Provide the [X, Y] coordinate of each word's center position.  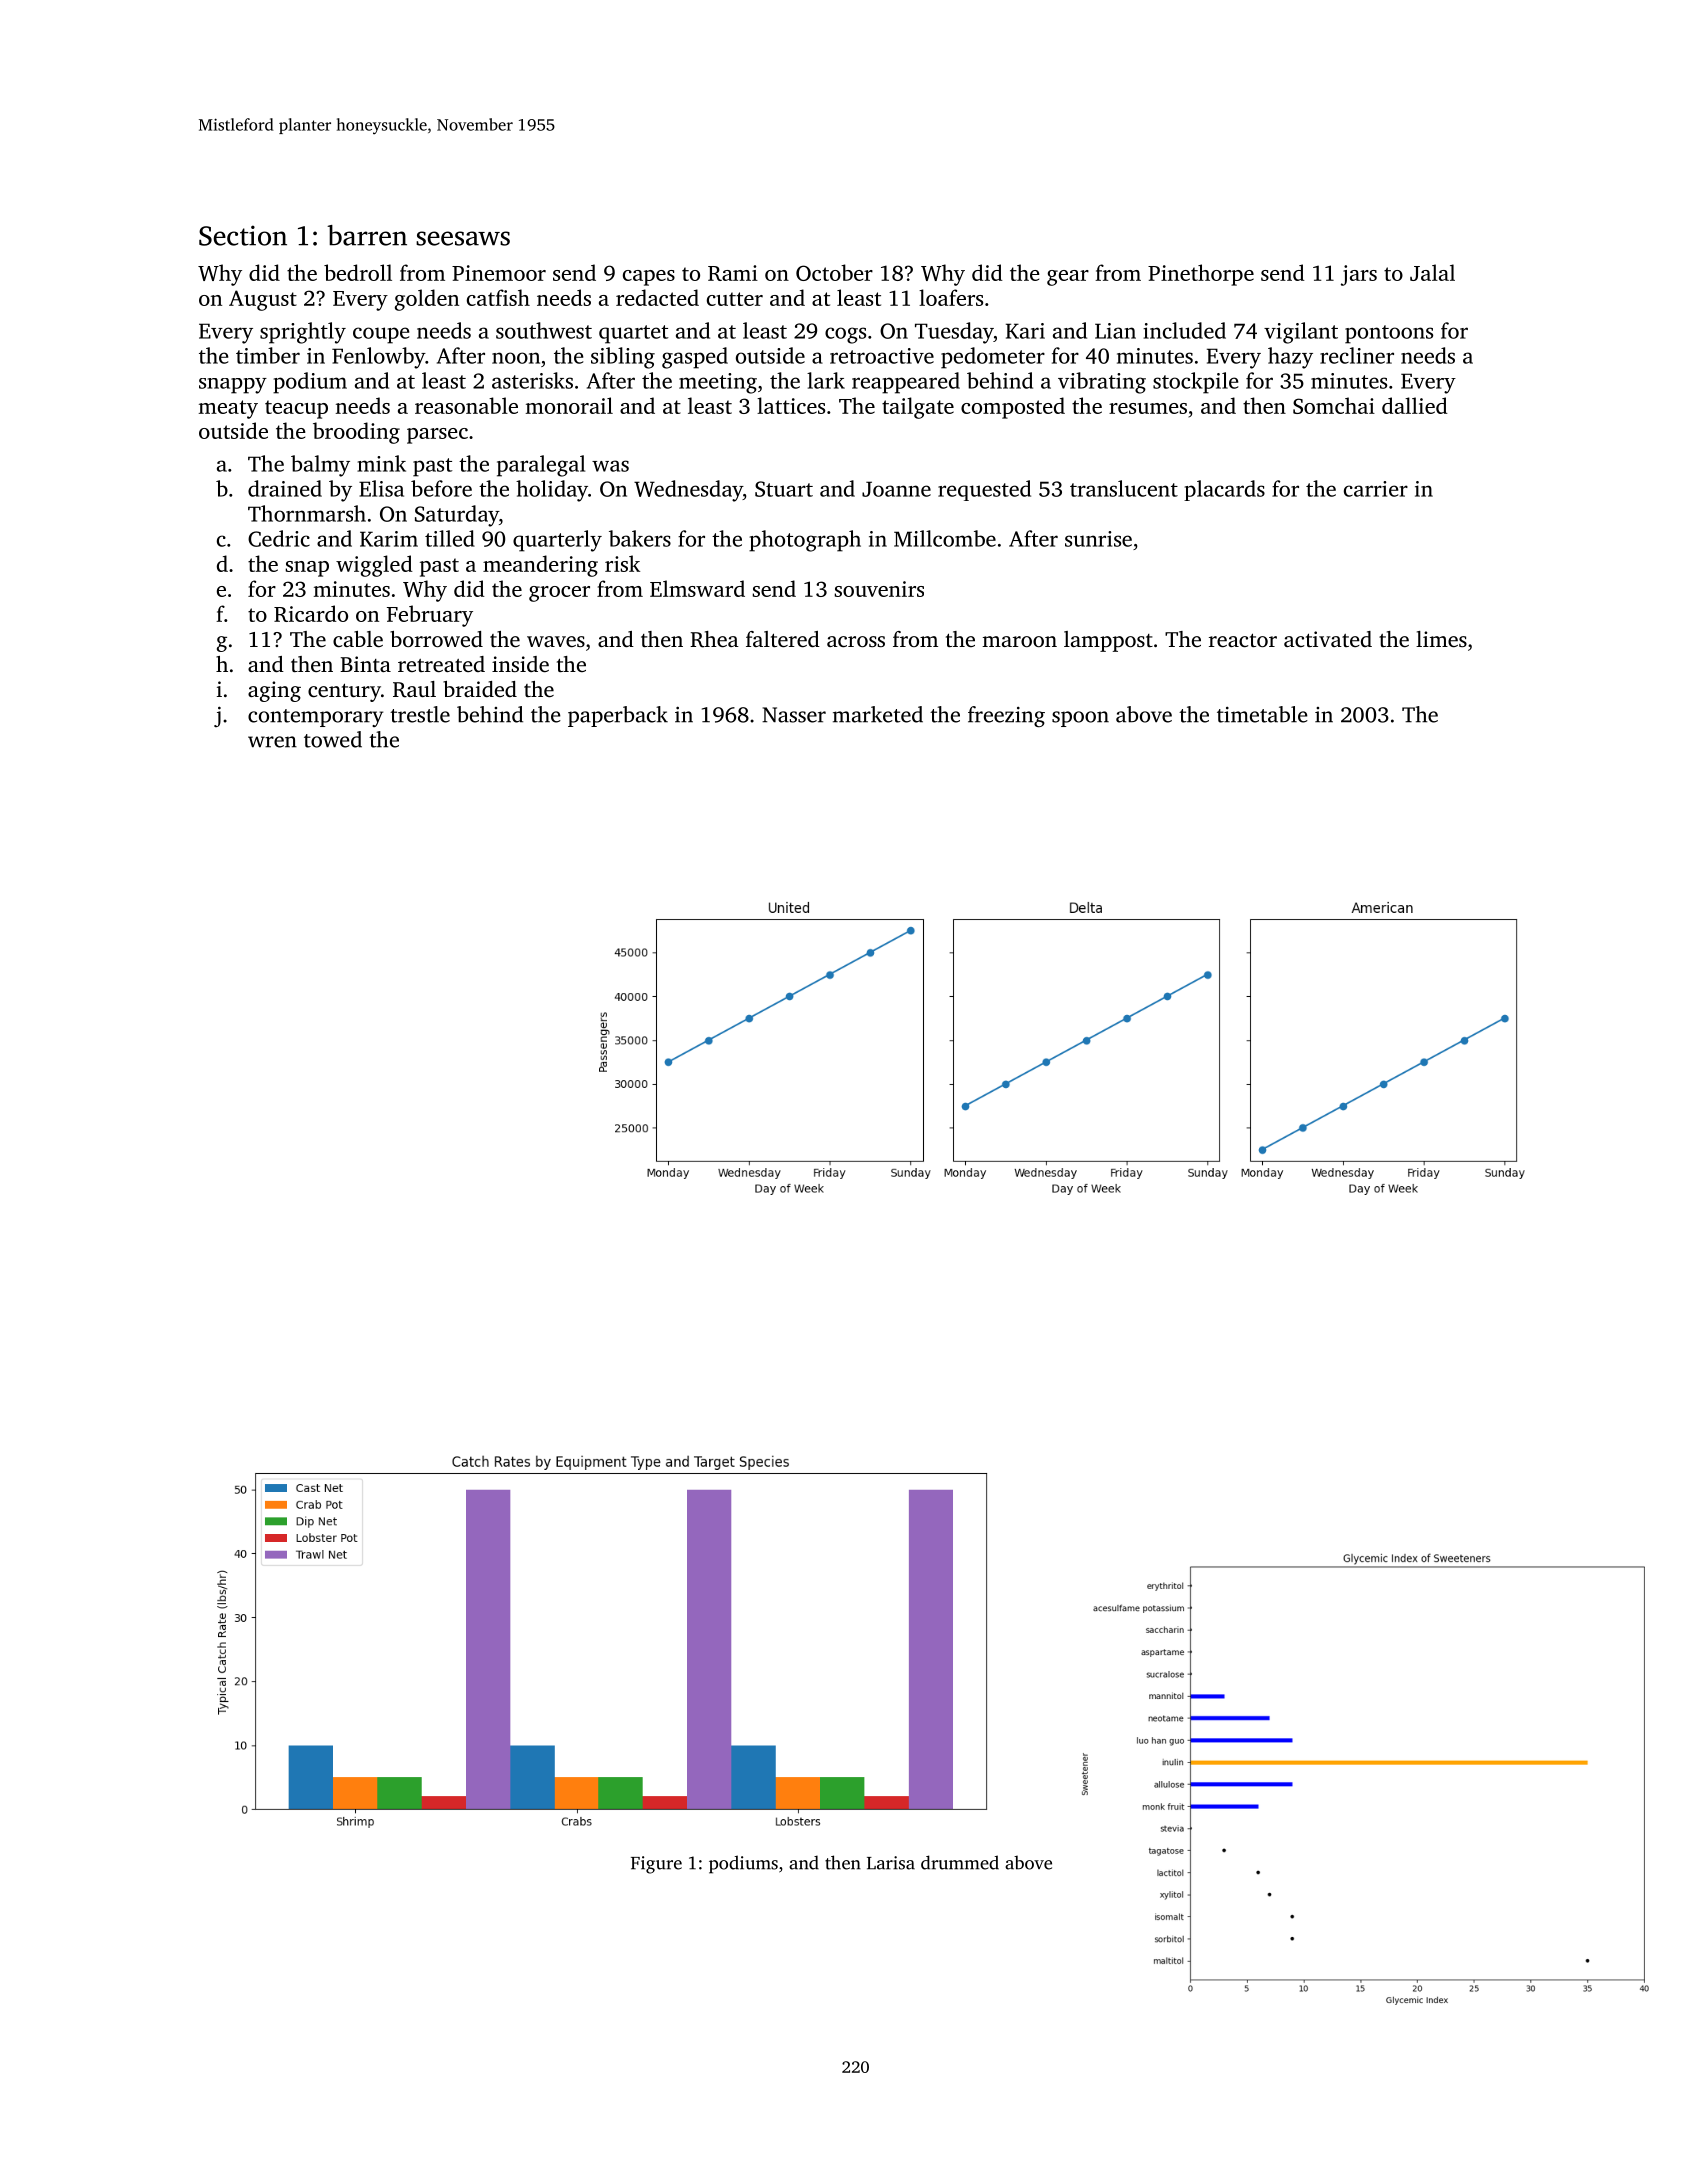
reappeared [906, 383]
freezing [1006, 717]
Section [243, 235]
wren [272, 742]
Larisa [891, 1863]
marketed [878, 714]
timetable [1262, 714]
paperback [618, 716]
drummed [960, 1862]
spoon [1080, 719]
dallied [1415, 405]
